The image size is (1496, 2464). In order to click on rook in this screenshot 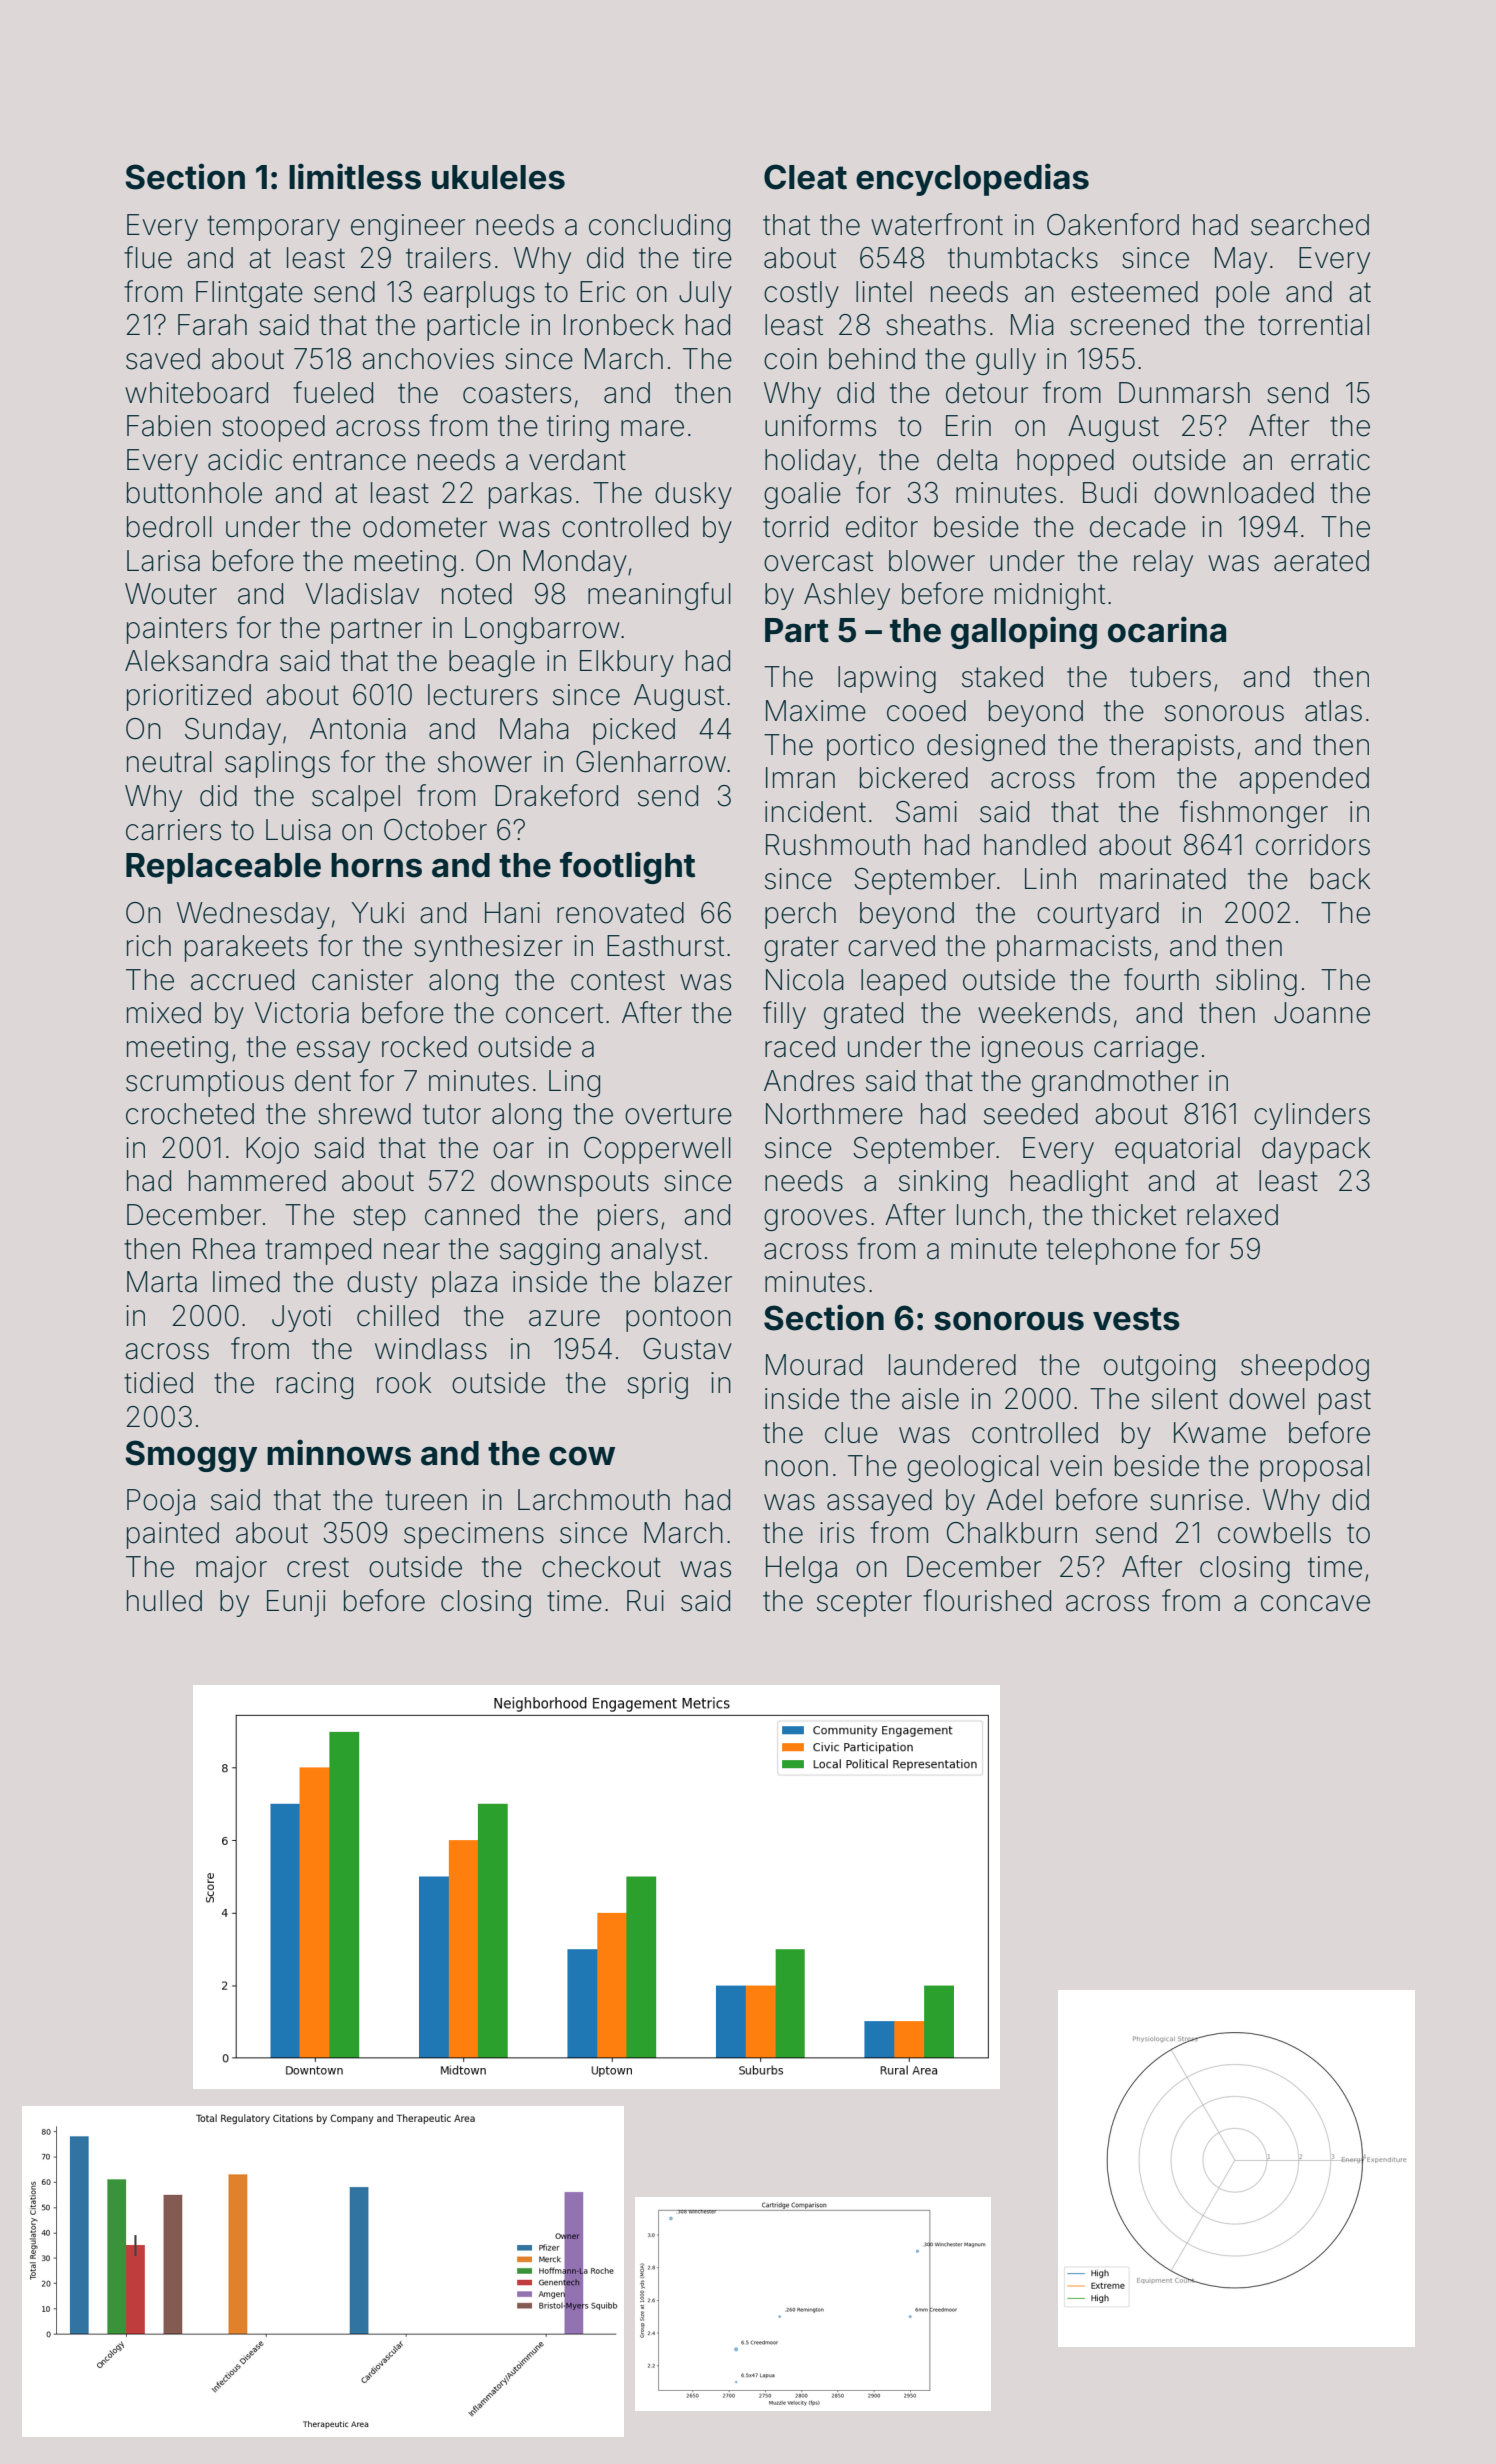, I will do `click(404, 1383)`.
